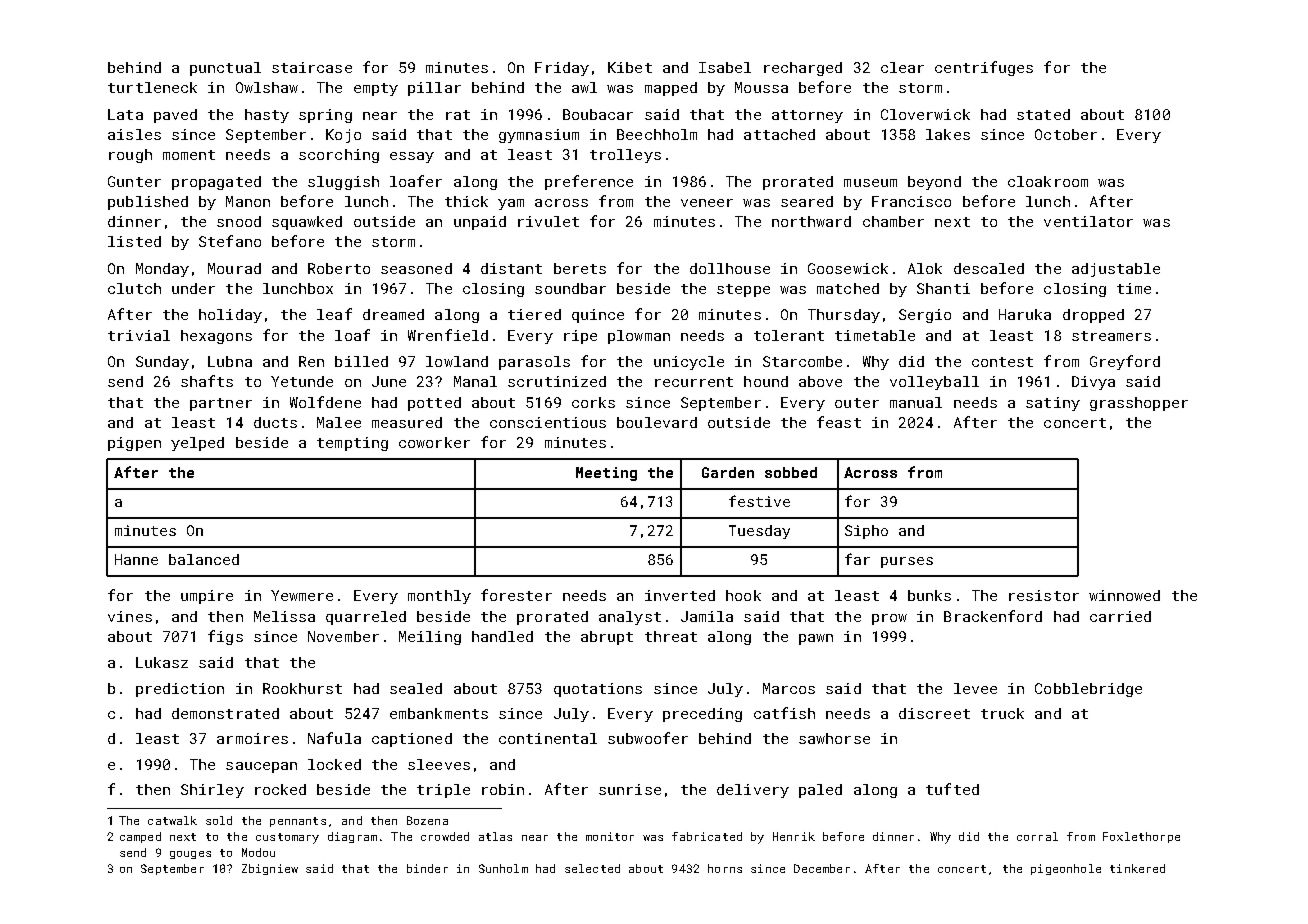 The image size is (1308, 924). I want to click on Melissa, so click(284, 616).
